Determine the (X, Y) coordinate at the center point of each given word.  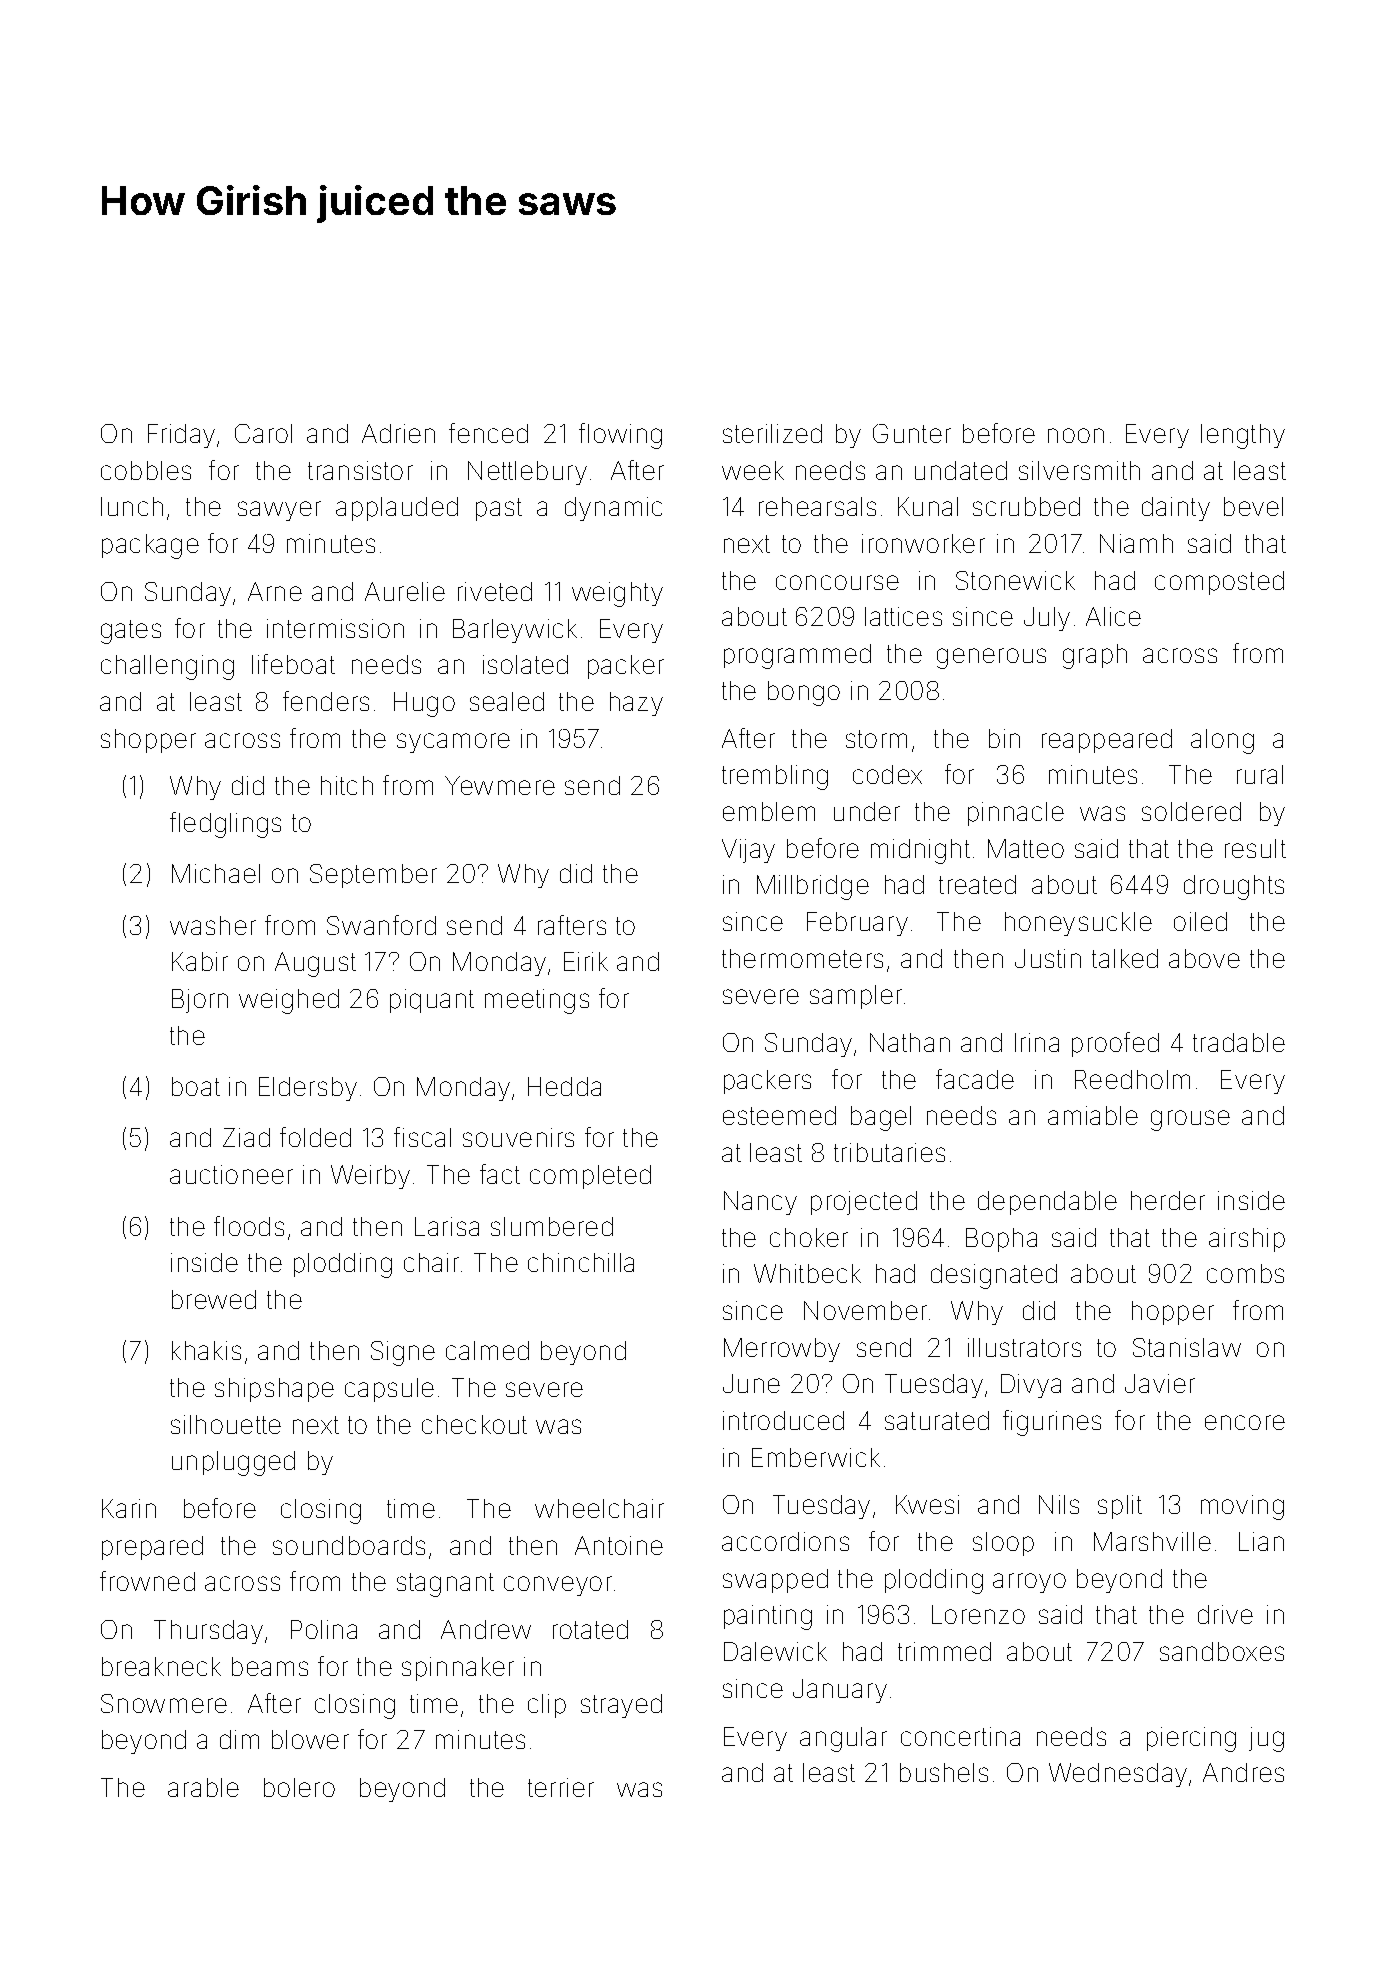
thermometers (802, 958)
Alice (1113, 616)
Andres (1243, 1772)
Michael (216, 873)
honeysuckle (1078, 924)
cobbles (146, 470)
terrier (561, 1787)
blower (310, 1739)
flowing (620, 436)
